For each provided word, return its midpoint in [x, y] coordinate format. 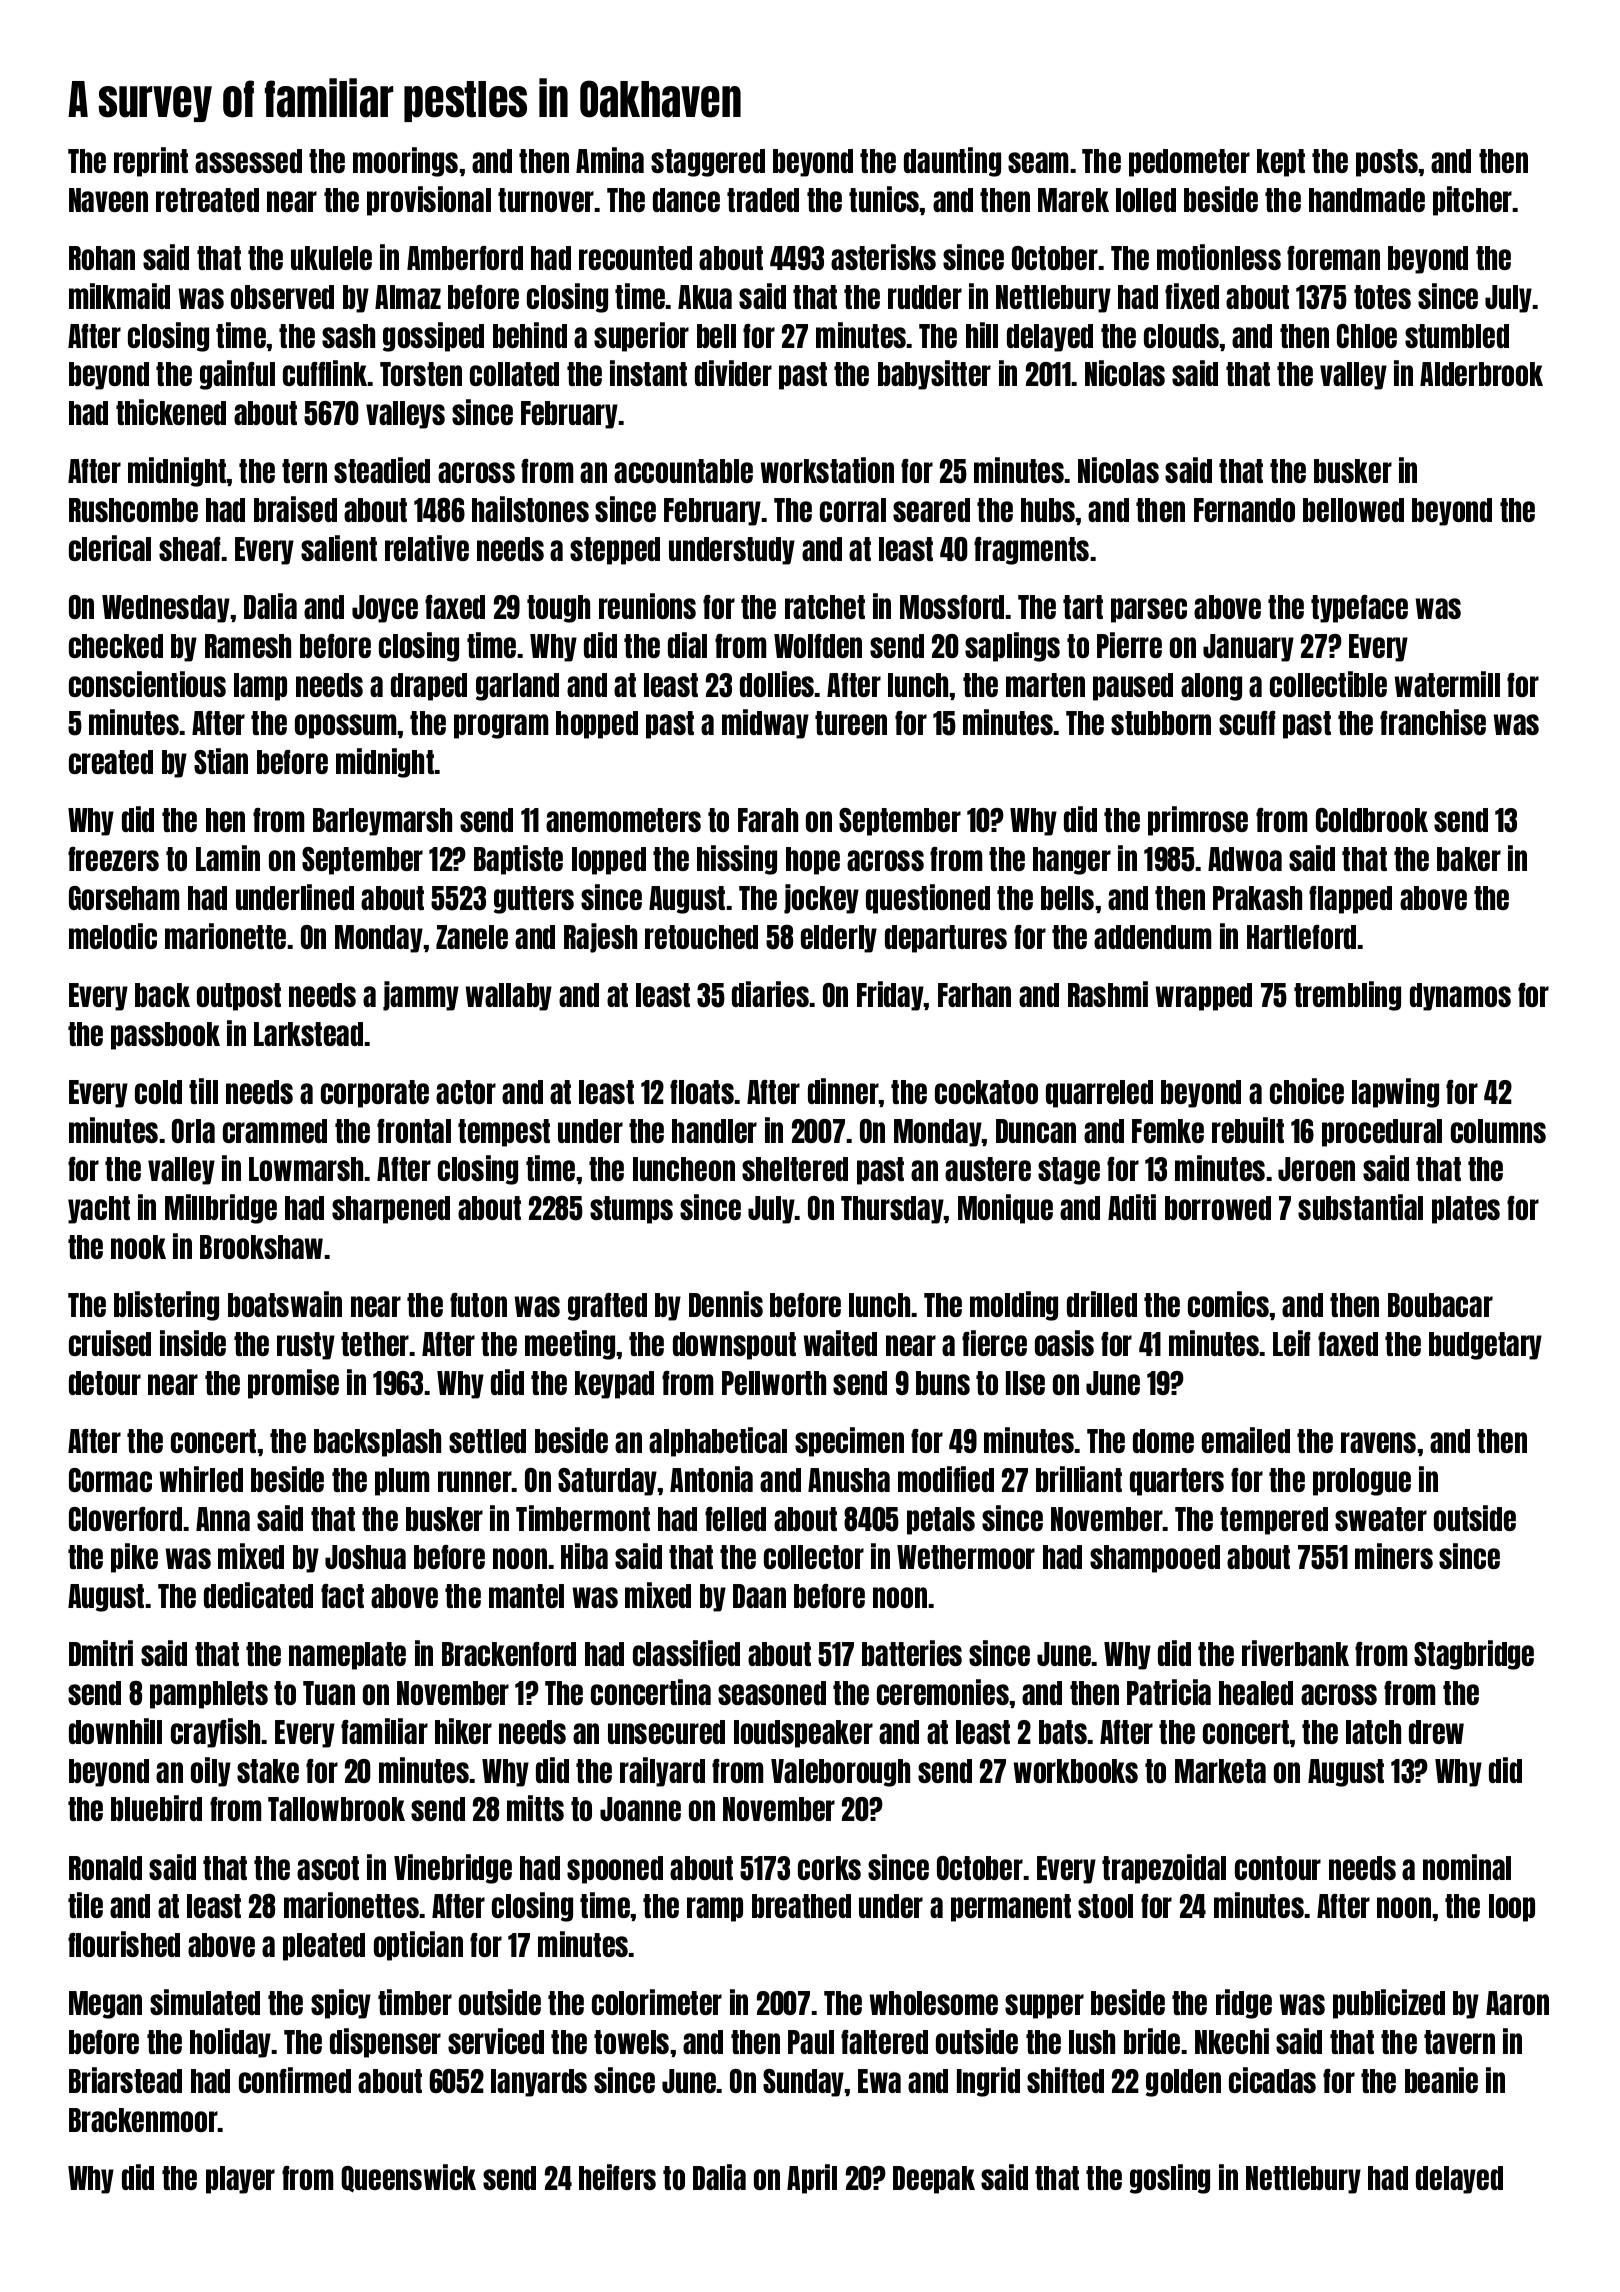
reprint [151, 162]
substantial [1360, 1207]
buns [943, 1383]
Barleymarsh [382, 822]
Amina [610, 160]
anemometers [623, 820]
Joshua [365, 1557]
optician [418, 1946]
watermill [1447, 684]
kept [1281, 163]
